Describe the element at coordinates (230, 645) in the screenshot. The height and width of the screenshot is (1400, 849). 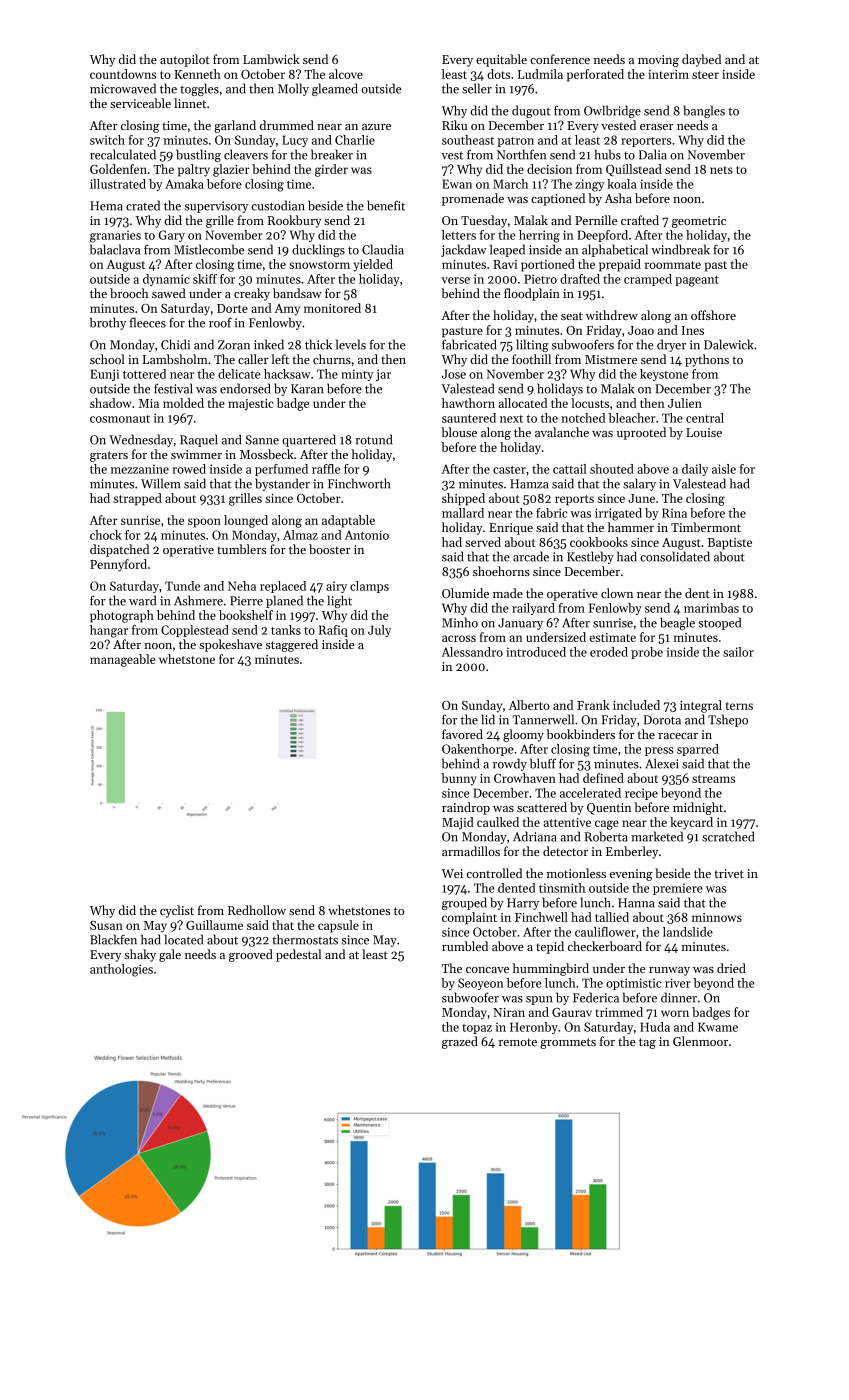
I see `spokeshave` at that location.
